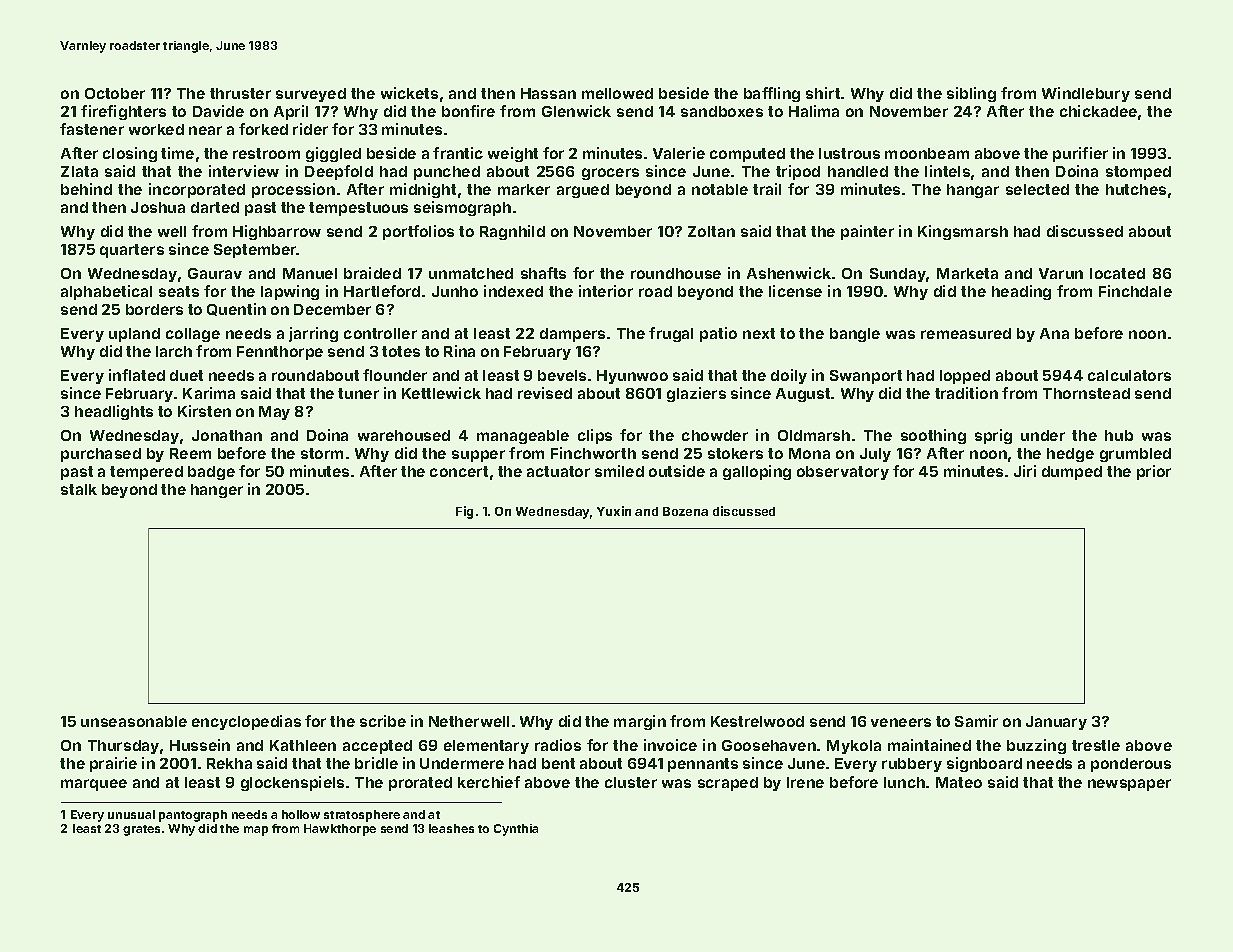 The image size is (1233, 952). Describe the element at coordinates (973, 191) in the screenshot. I see `hangar` at that location.
